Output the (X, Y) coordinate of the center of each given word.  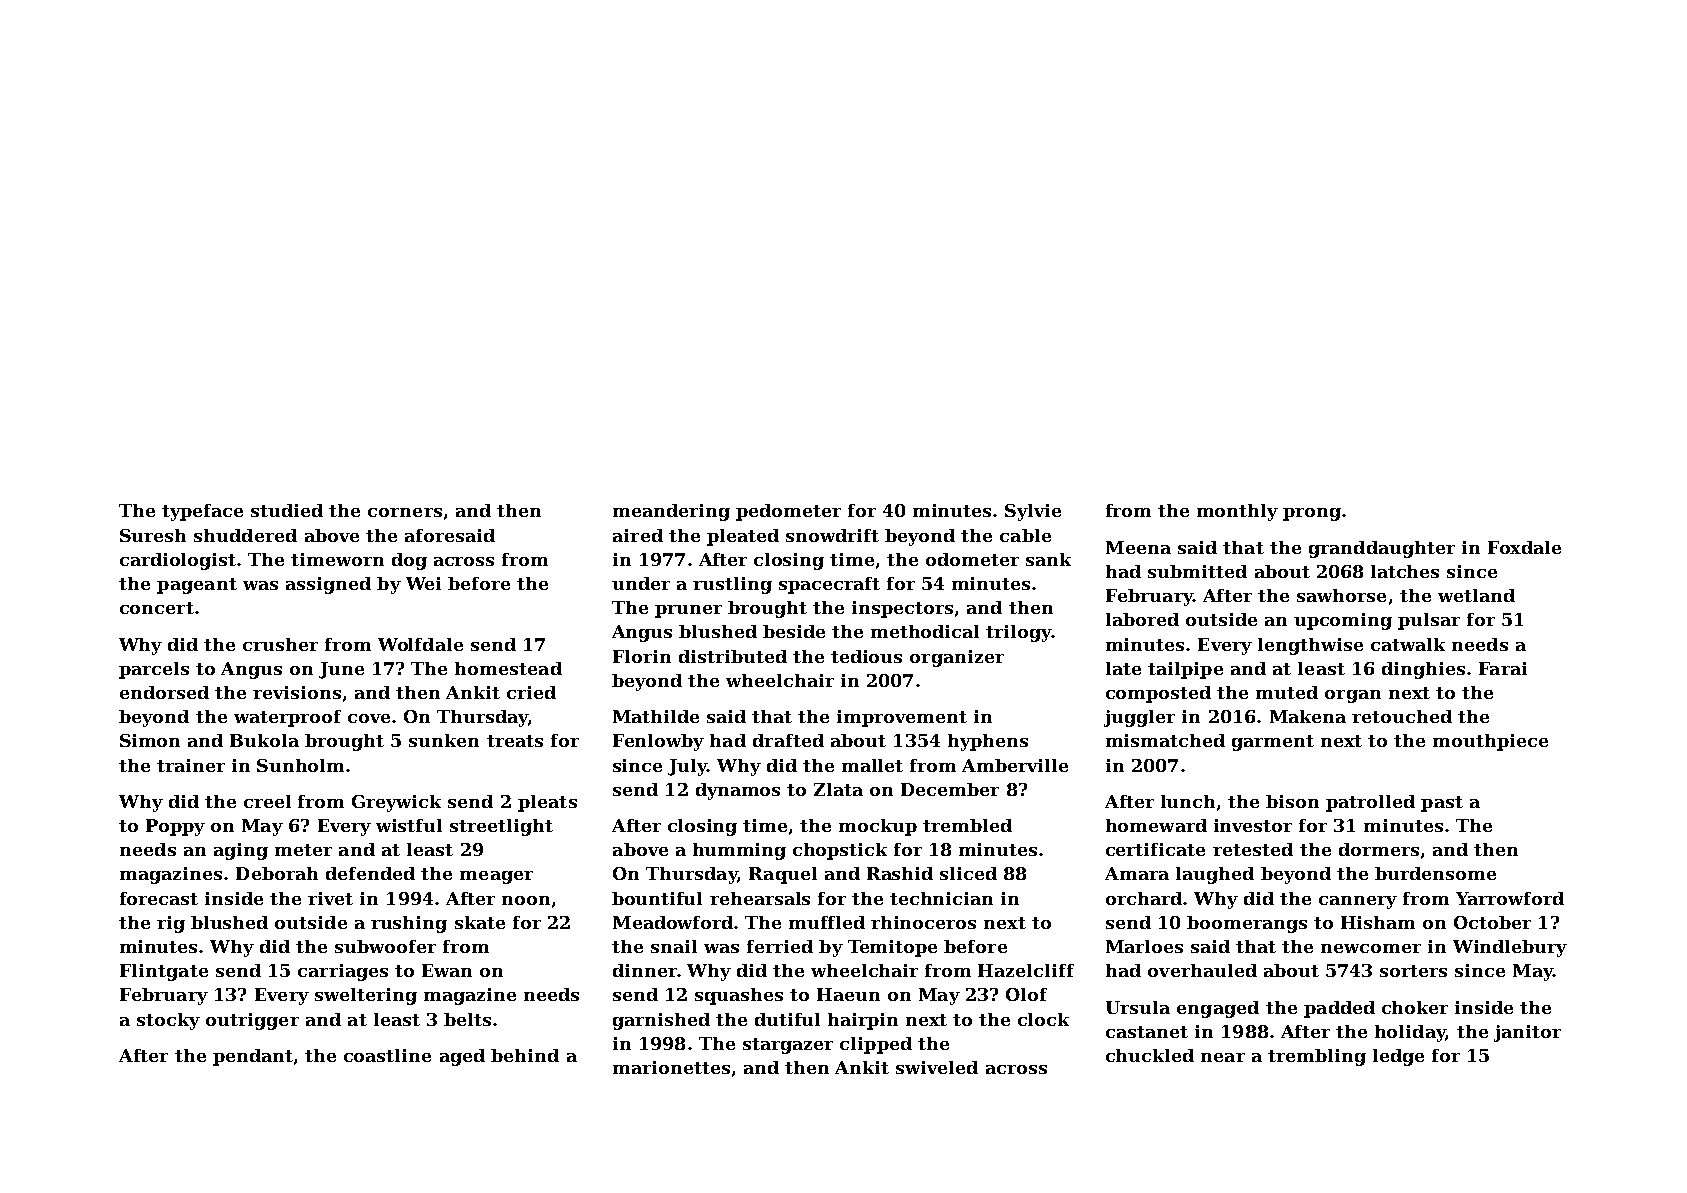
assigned (328, 585)
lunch (1188, 801)
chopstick (840, 851)
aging (241, 851)
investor (1253, 825)
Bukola (264, 740)
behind (525, 1055)
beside (794, 631)
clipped (876, 1045)
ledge (1398, 1057)
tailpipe (1185, 670)
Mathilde (656, 716)
